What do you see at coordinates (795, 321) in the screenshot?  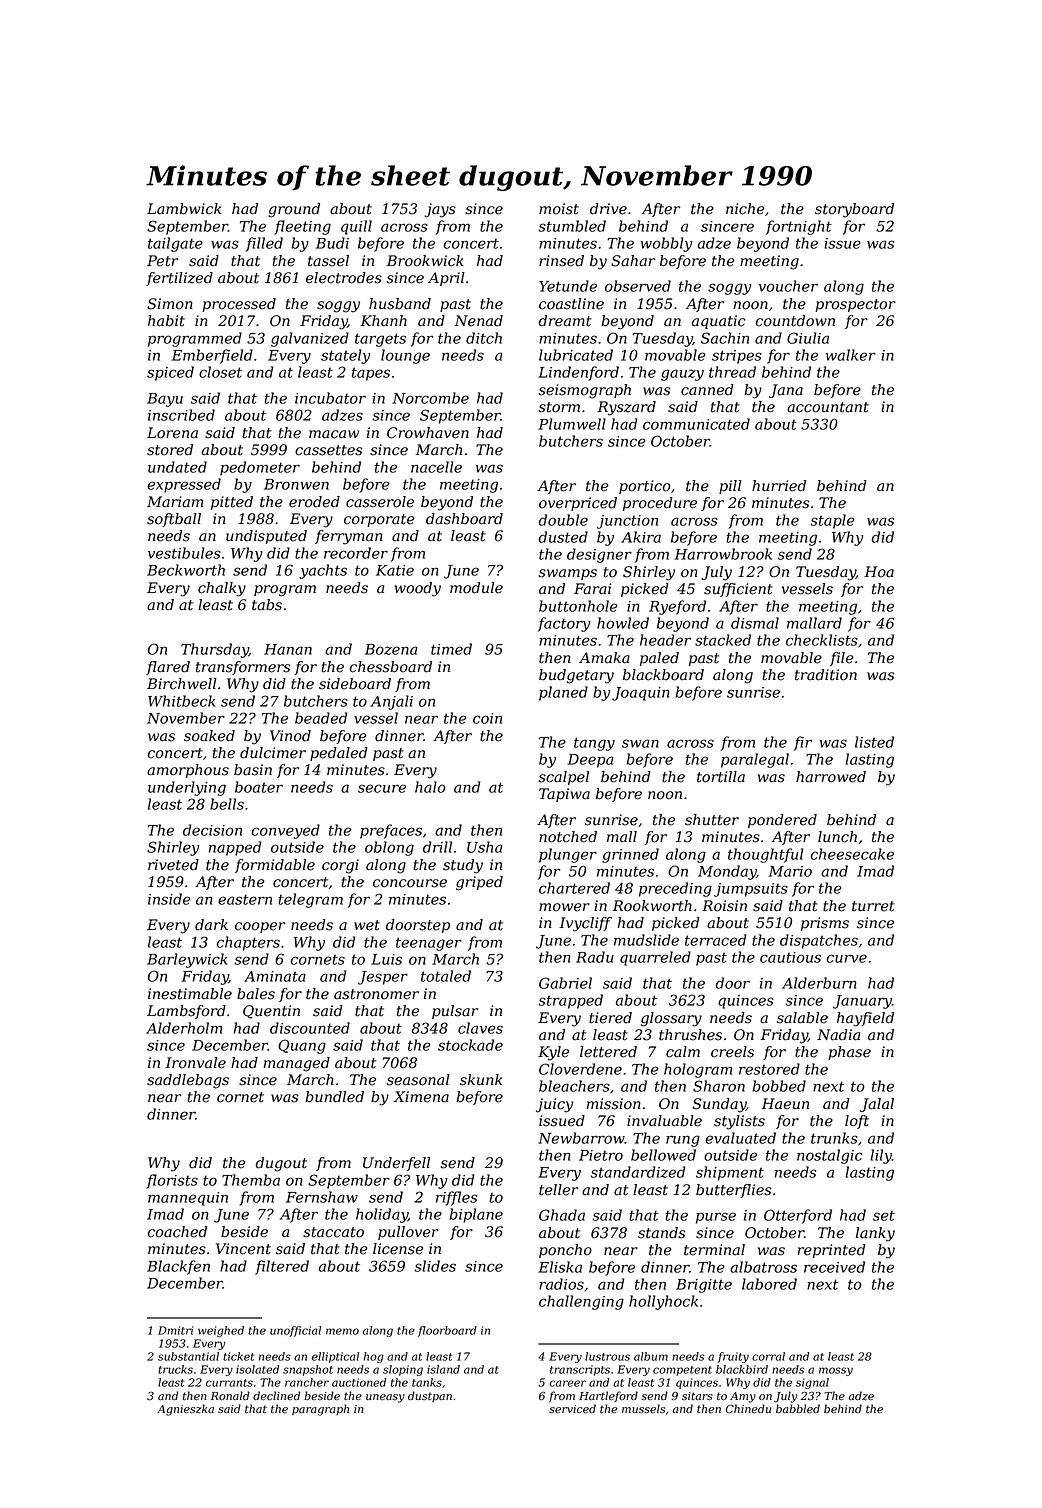 I see `countdown` at bounding box center [795, 321].
